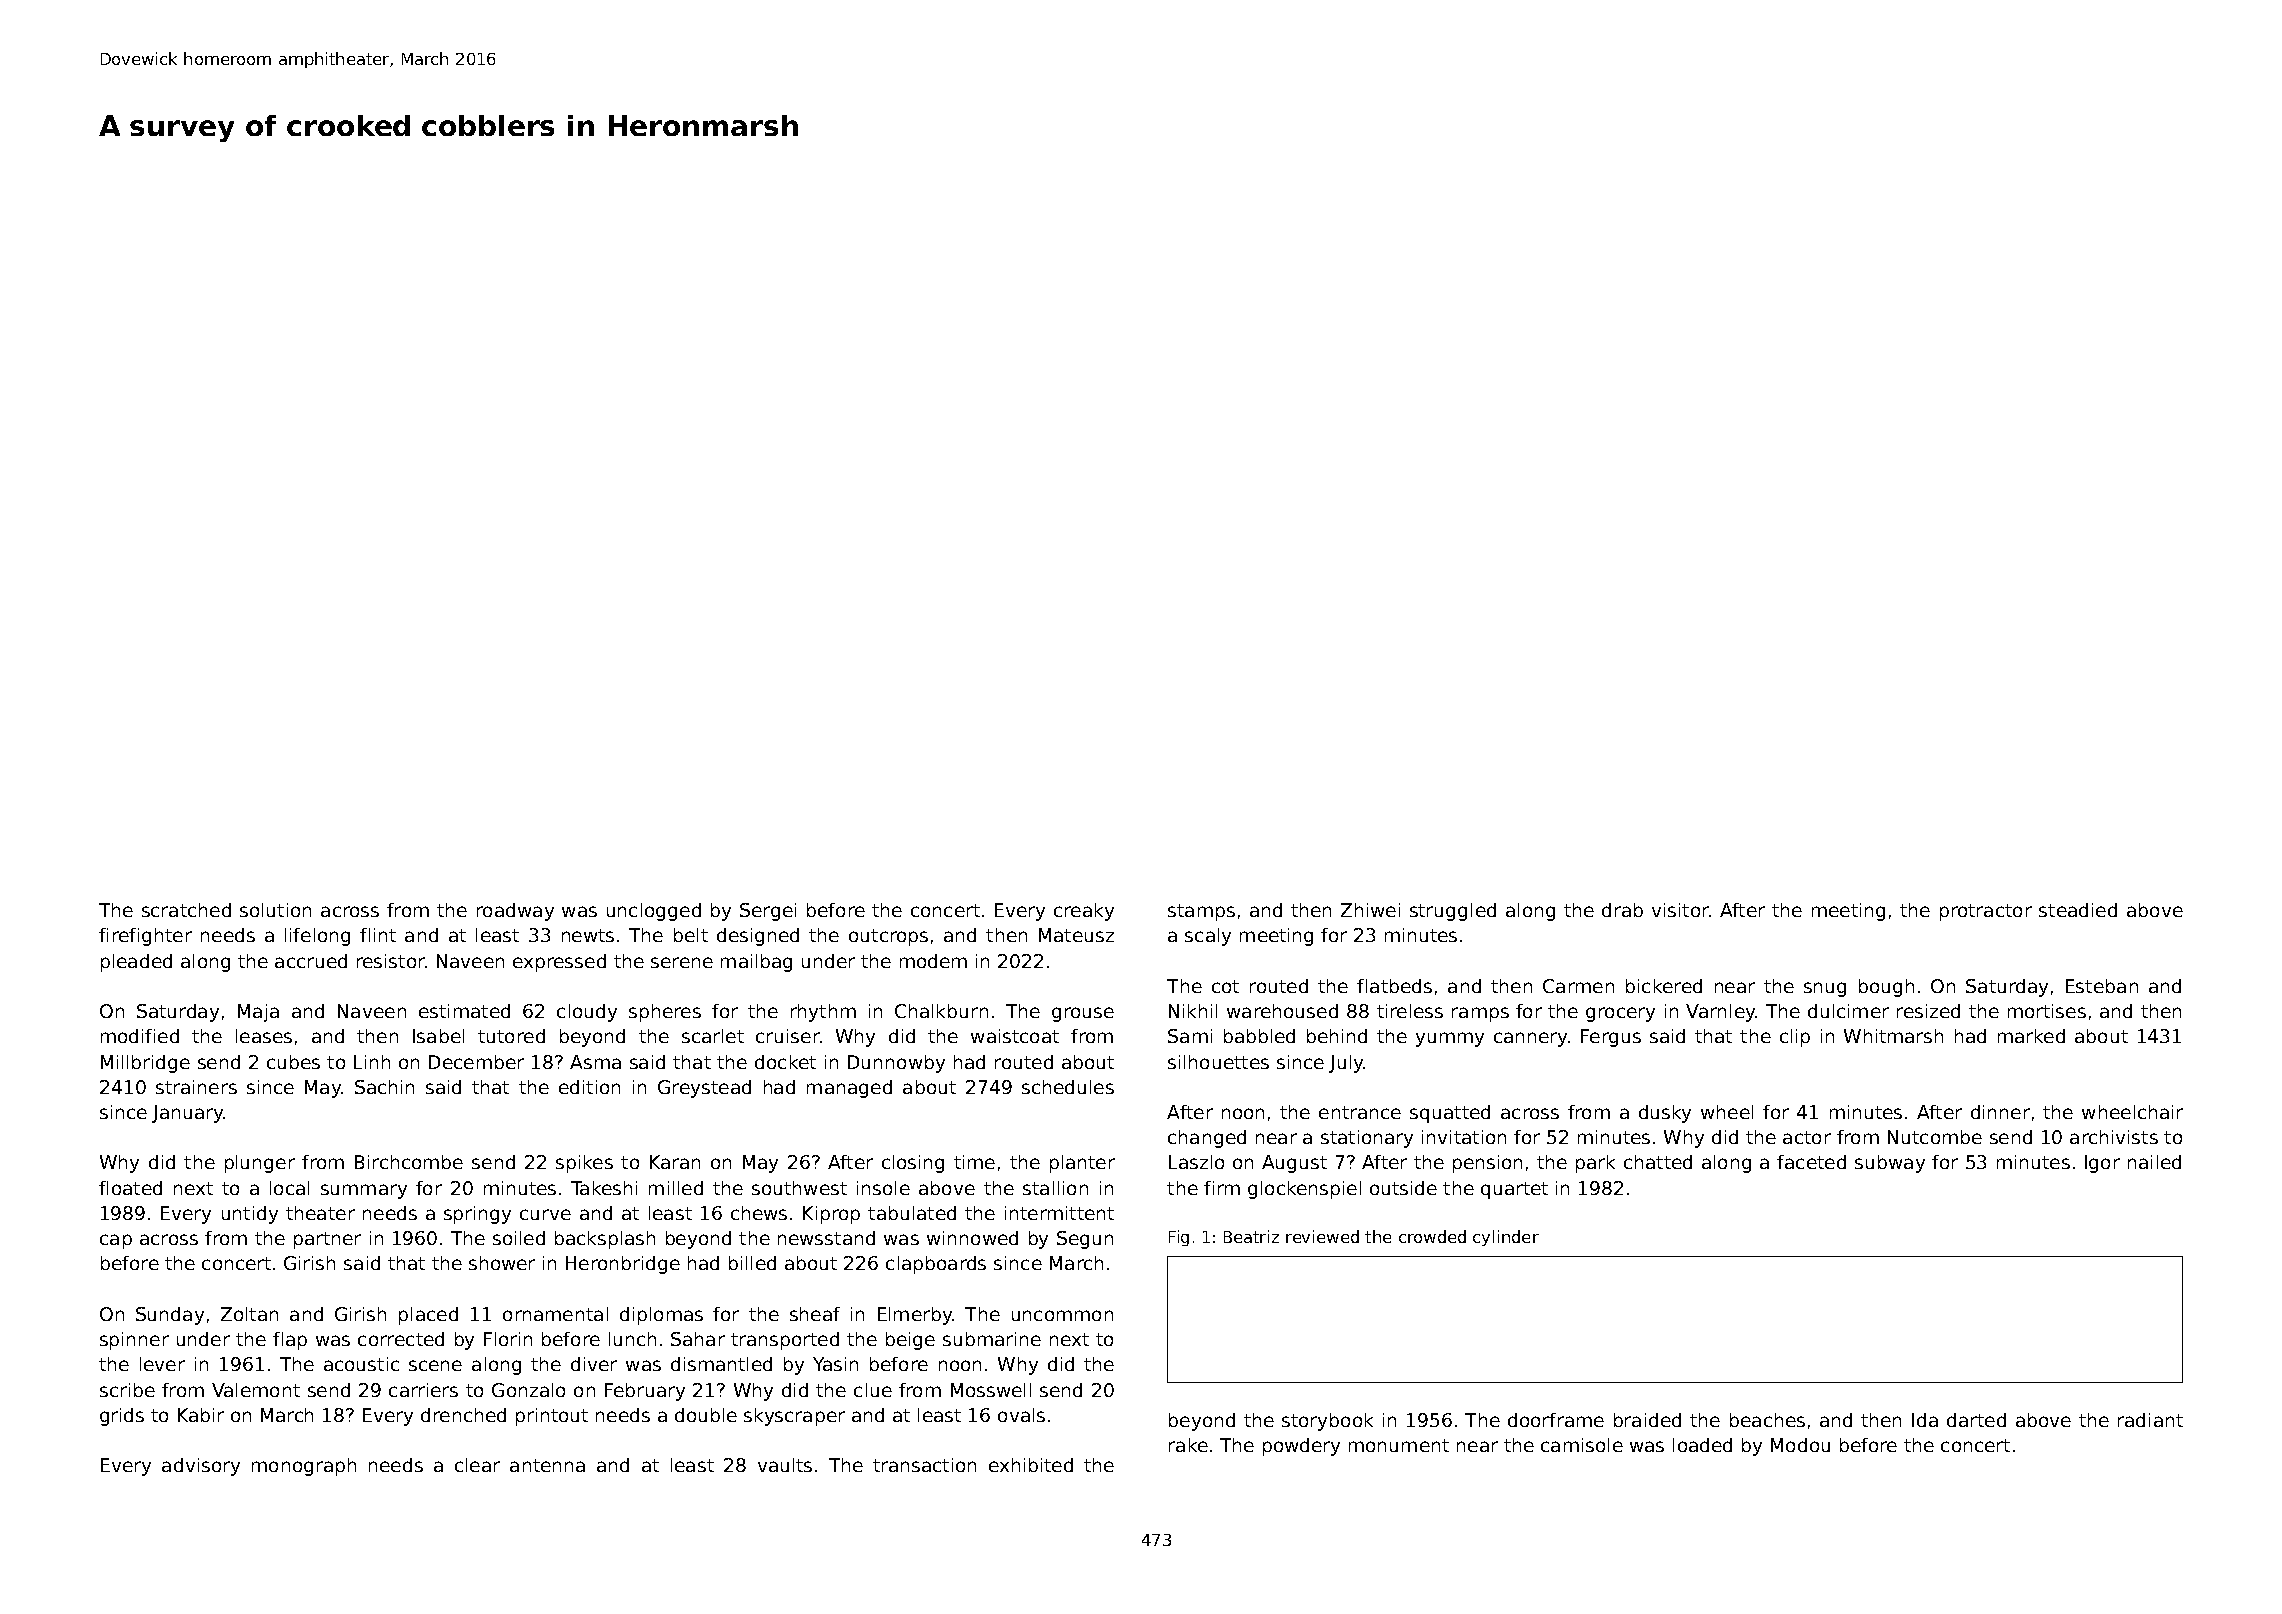 This page has height=1614, width=2282. Describe the element at coordinates (2102, 1164) in the page. I see `Igor` at that location.
